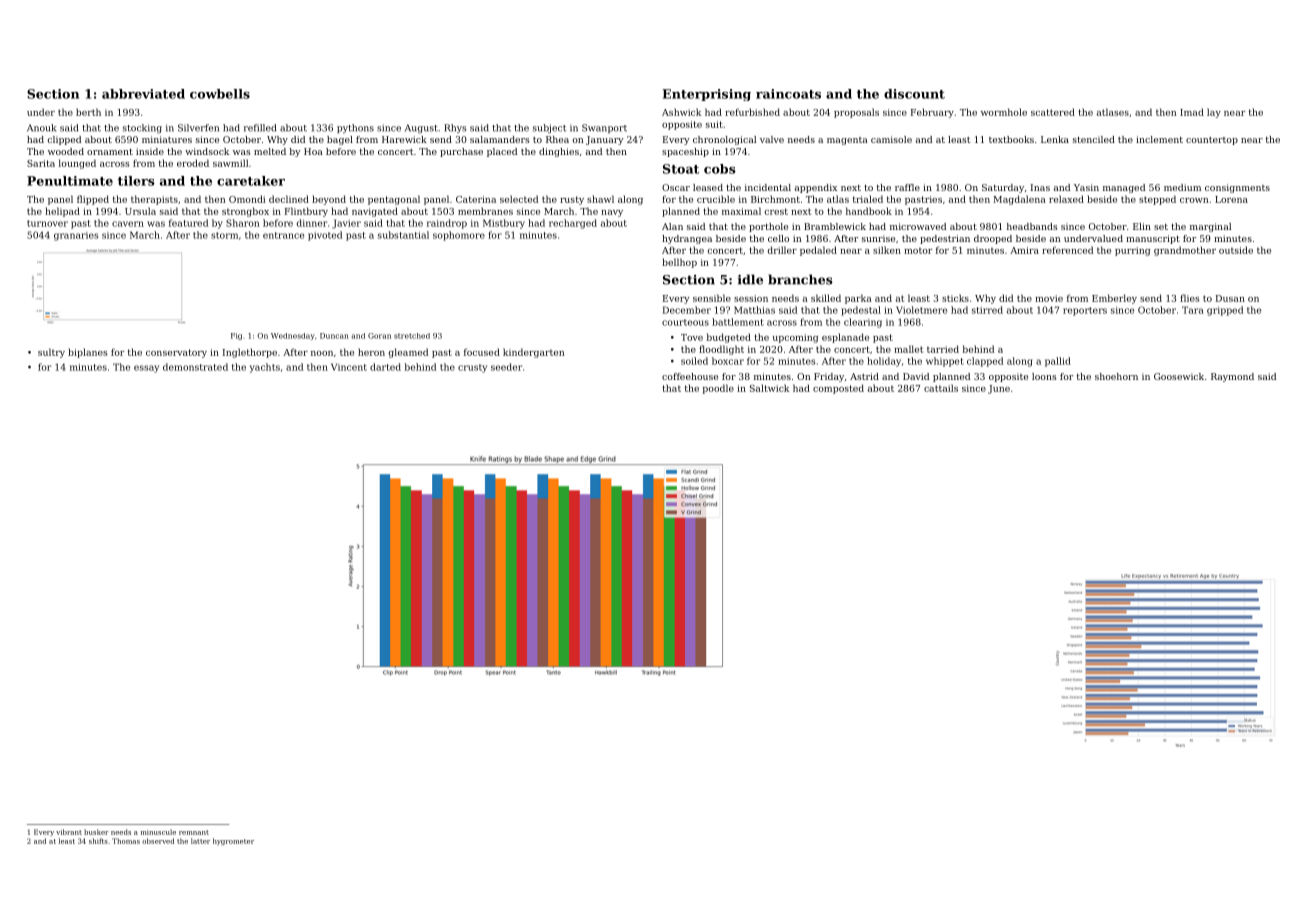 Image resolution: width=1308 pixels, height=924 pixels. I want to click on minuscule, so click(158, 832).
